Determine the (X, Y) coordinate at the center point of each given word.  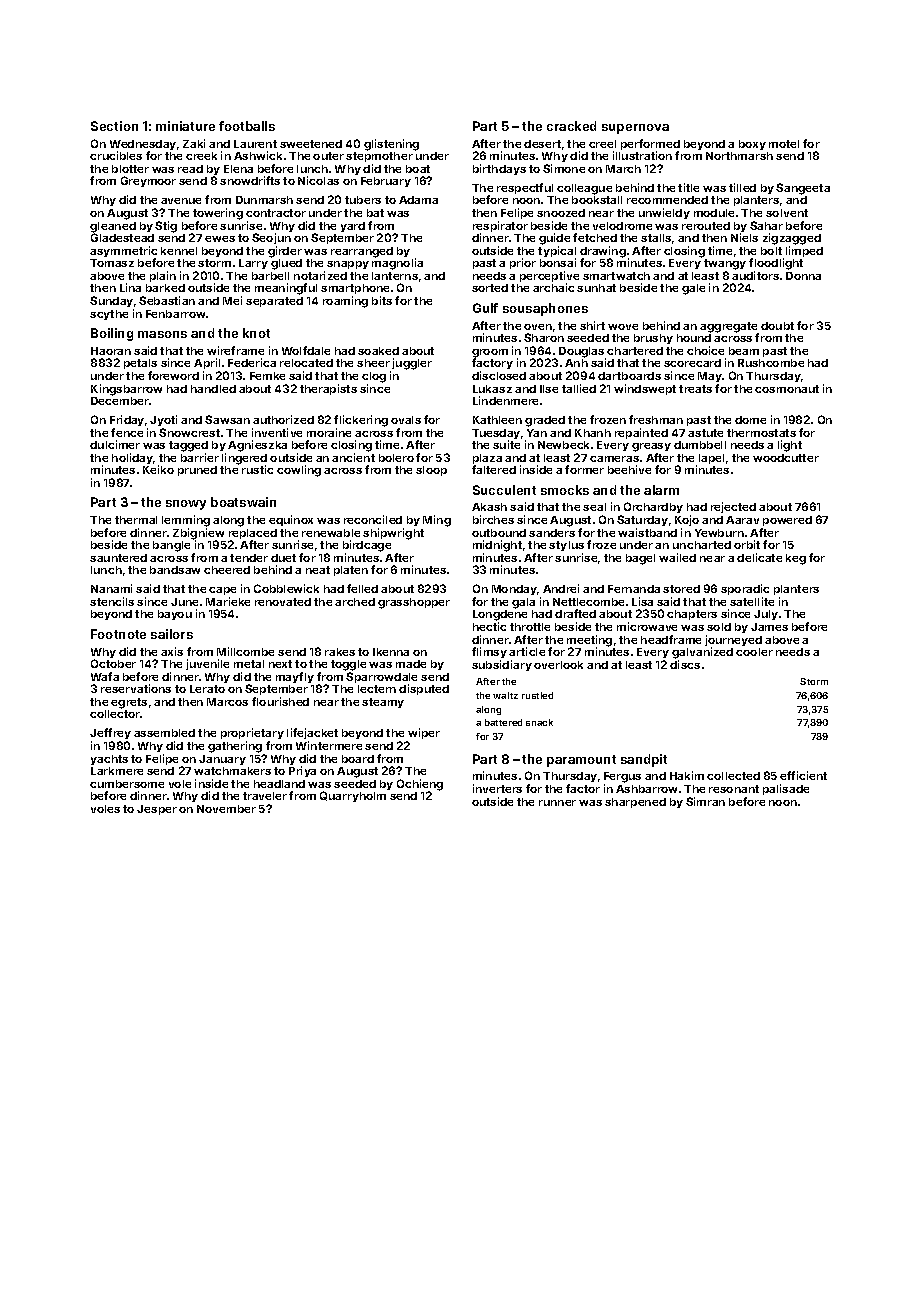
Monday (514, 590)
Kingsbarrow (126, 390)
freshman (656, 419)
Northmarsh (739, 156)
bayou (175, 615)
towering (218, 214)
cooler (754, 652)
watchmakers (232, 771)
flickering (361, 421)
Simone (564, 168)
